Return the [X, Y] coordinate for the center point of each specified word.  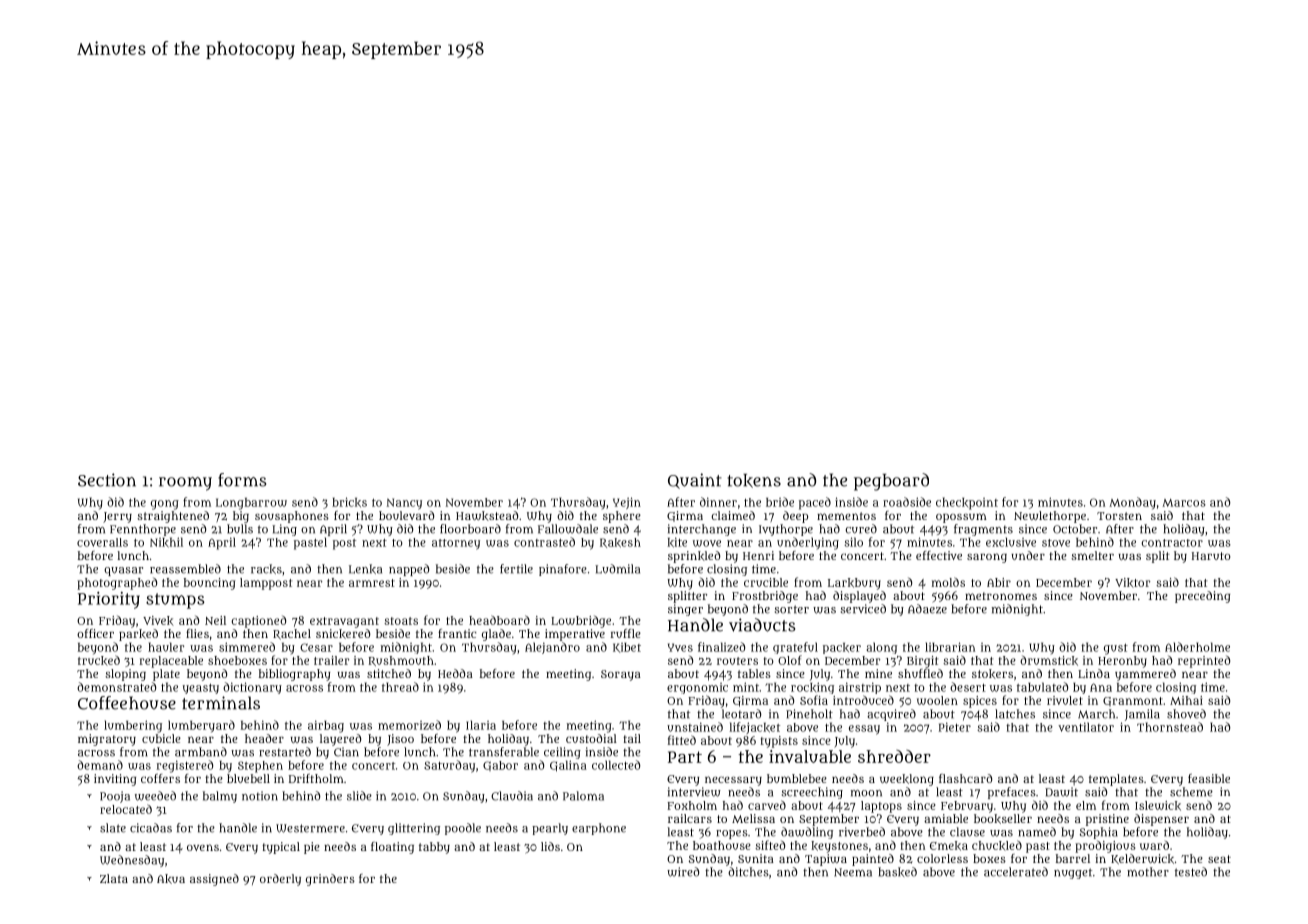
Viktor [1133, 583]
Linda [1094, 673]
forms [242, 480]
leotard [742, 714]
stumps [175, 601]
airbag [326, 726]
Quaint [695, 481]
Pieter [955, 727]
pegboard [891, 482]
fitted [682, 740]
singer [685, 610]
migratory [107, 740]
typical [281, 848]
